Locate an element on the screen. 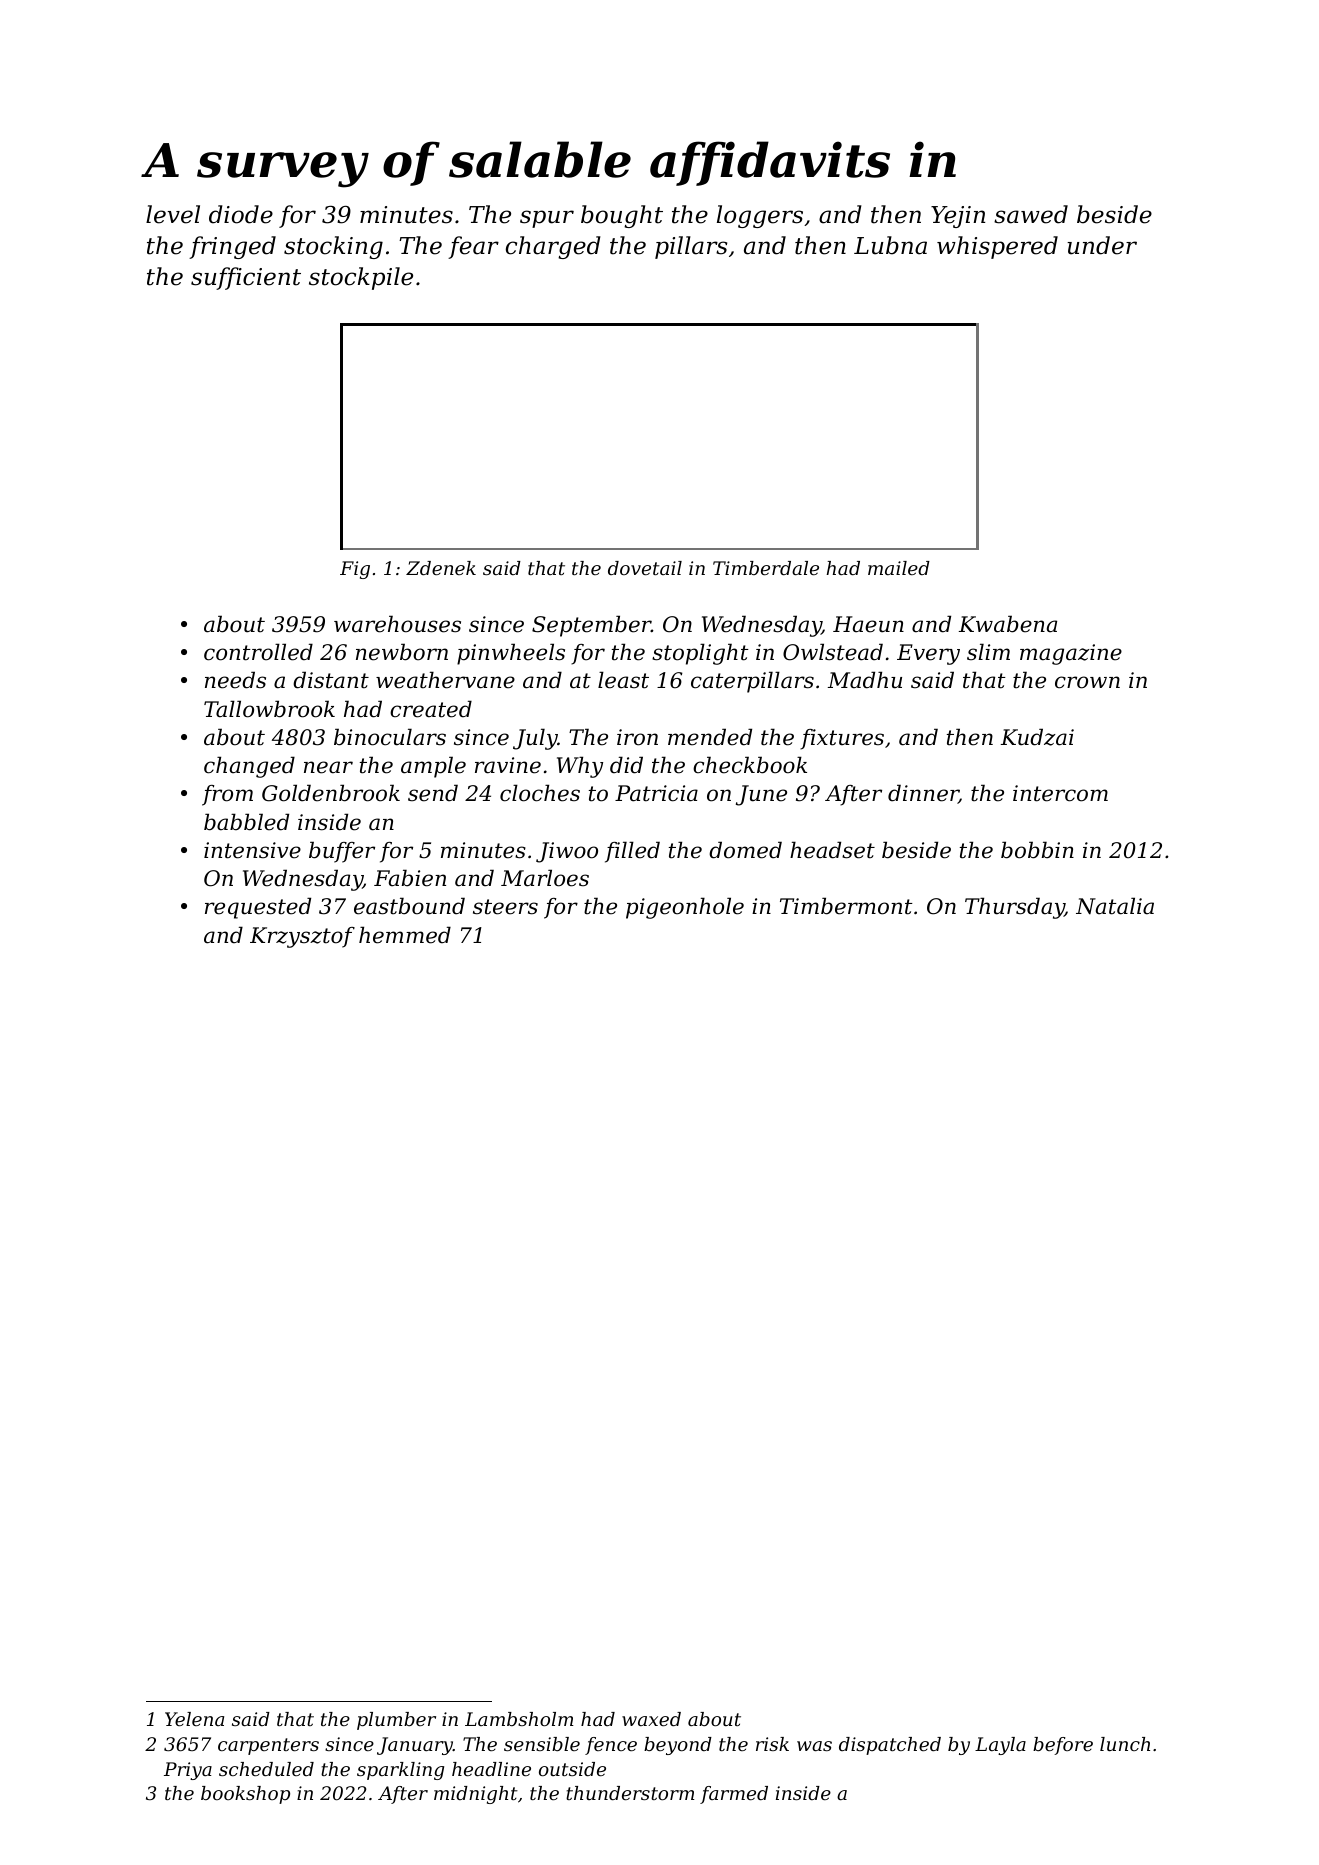  pigeonhole is located at coordinates (685, 908).
